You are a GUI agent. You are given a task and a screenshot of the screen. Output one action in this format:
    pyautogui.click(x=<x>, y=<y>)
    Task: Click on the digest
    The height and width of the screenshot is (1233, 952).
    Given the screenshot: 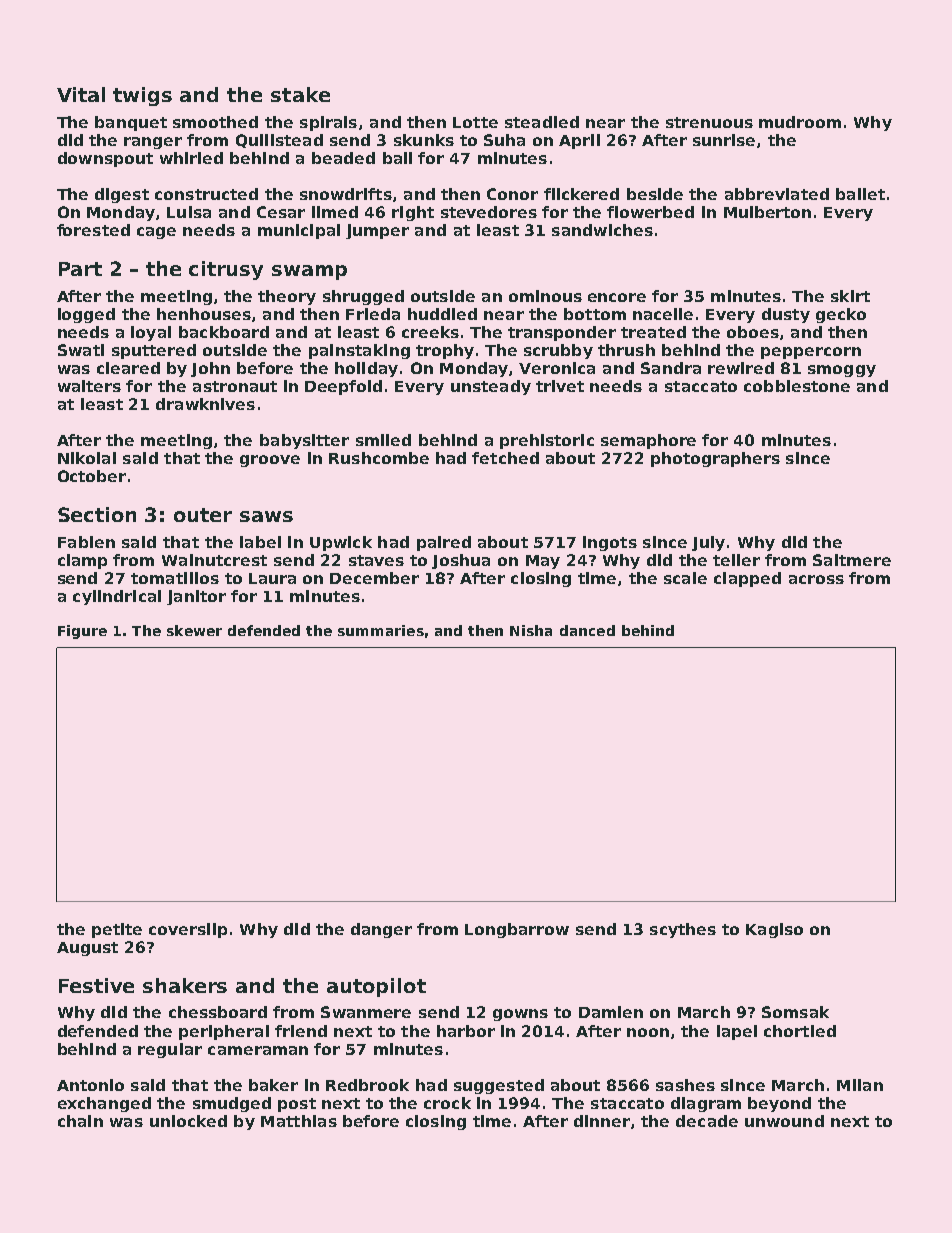 What is the action you would take?
    pyautogui.click(x=122, y=195)
